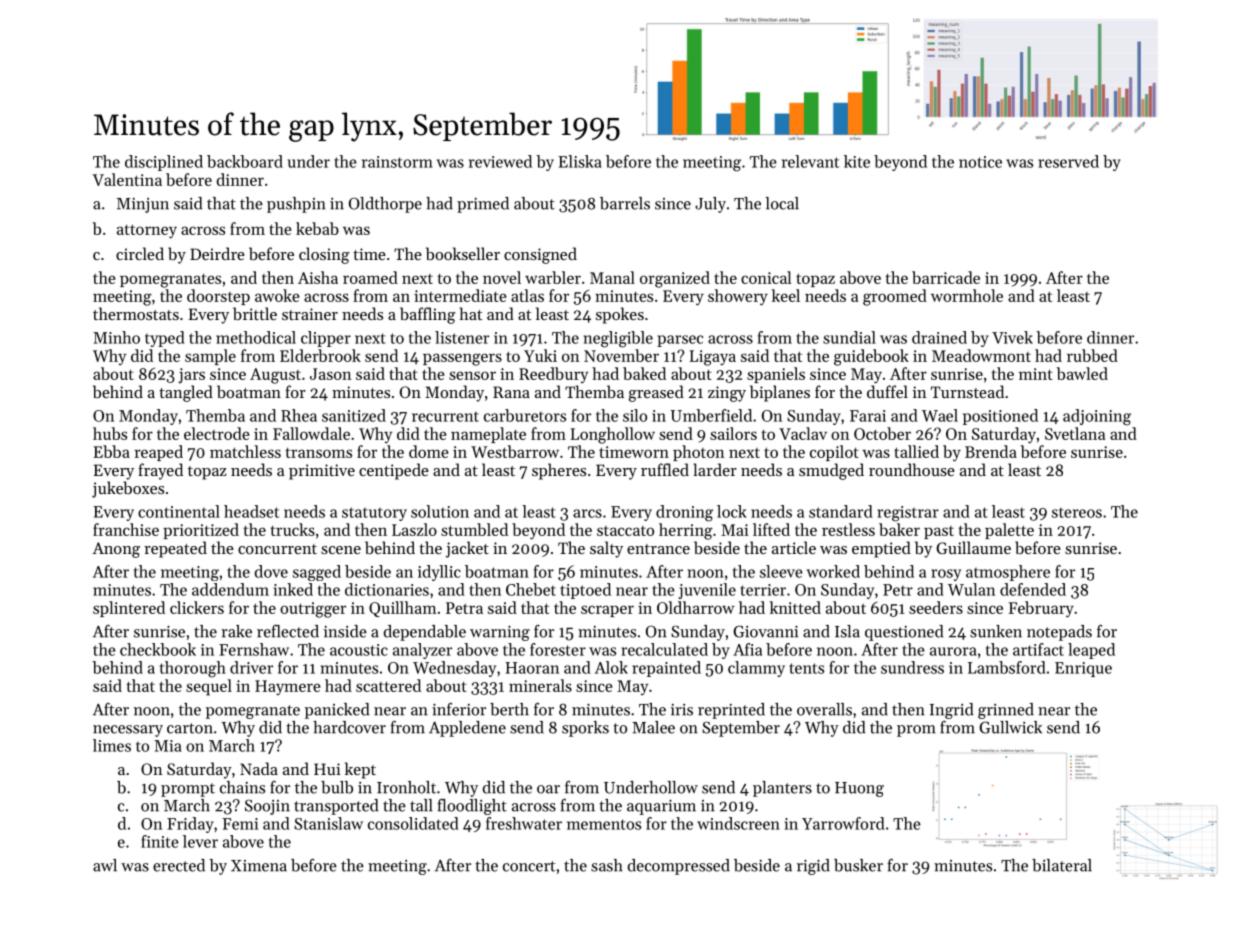 This screenshot has height=952, width=1233. Describe the element at coordinates (776, 375) in the screenshot. I see `spaniels` at that location.
